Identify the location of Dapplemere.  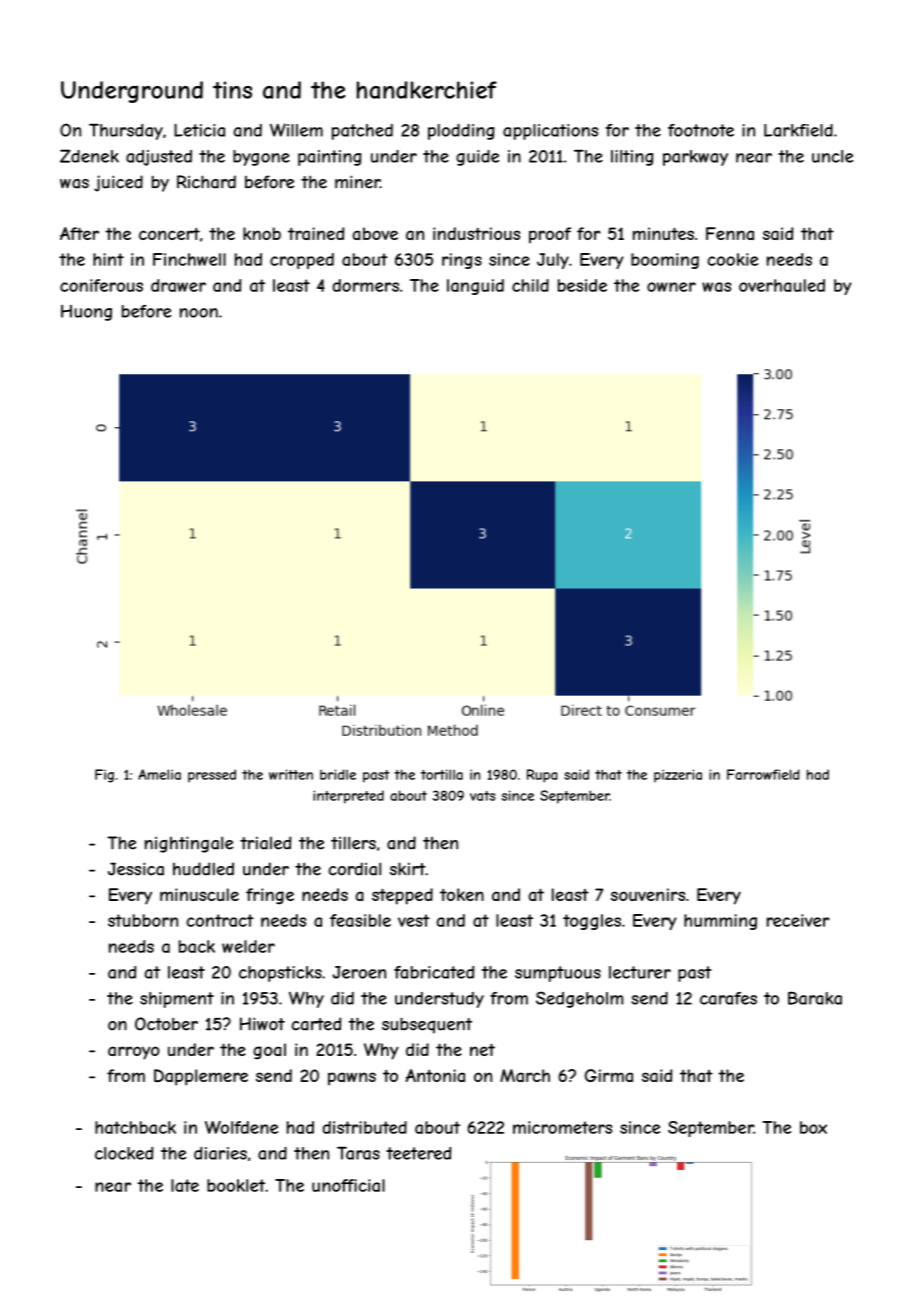
(201, 1077).
